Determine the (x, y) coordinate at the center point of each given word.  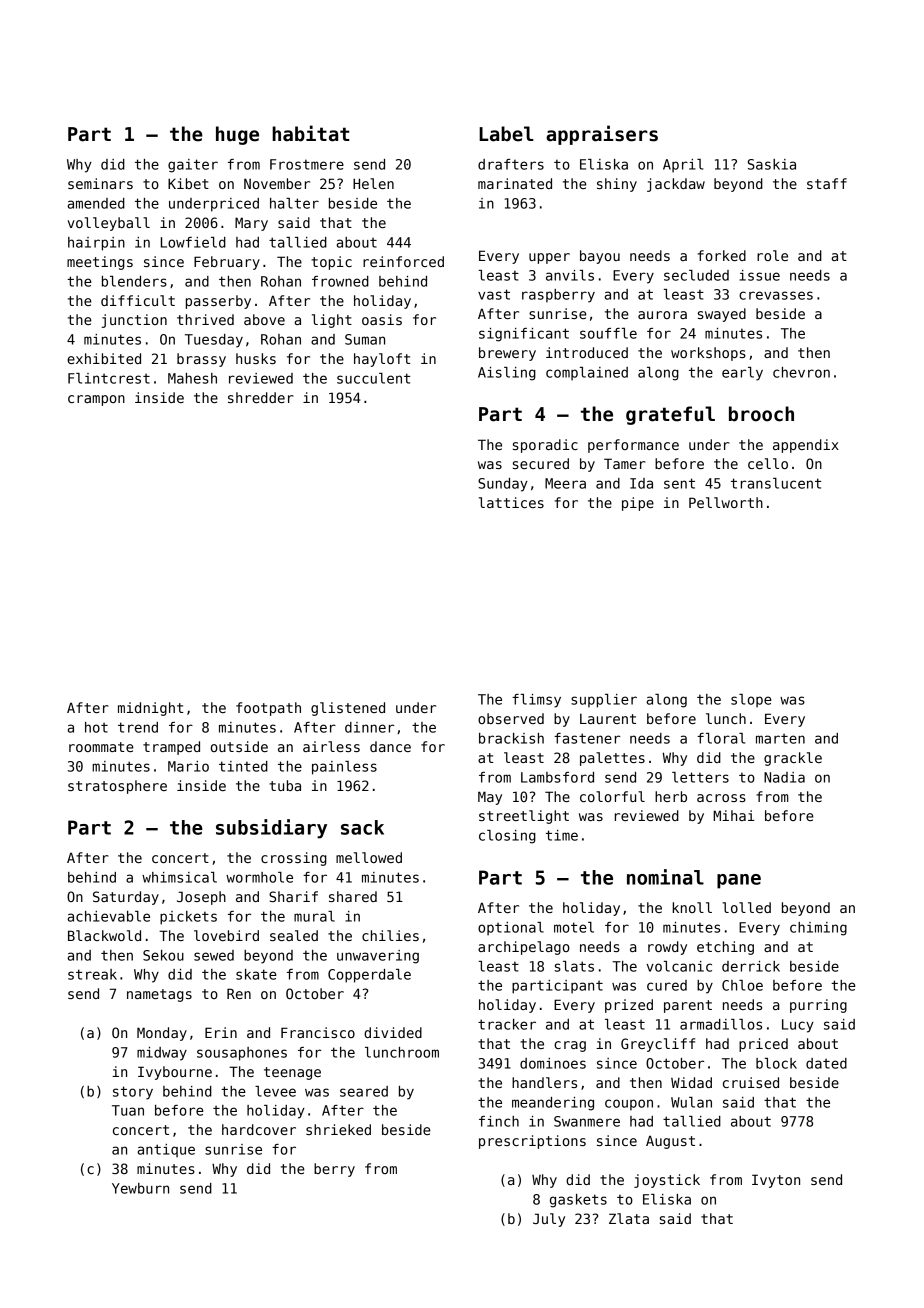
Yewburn (140, 1188)
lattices (511, 502)
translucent (776, 483)
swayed (722, 315)
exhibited (104, 358)
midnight (150, 709)
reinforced (403, 261)
